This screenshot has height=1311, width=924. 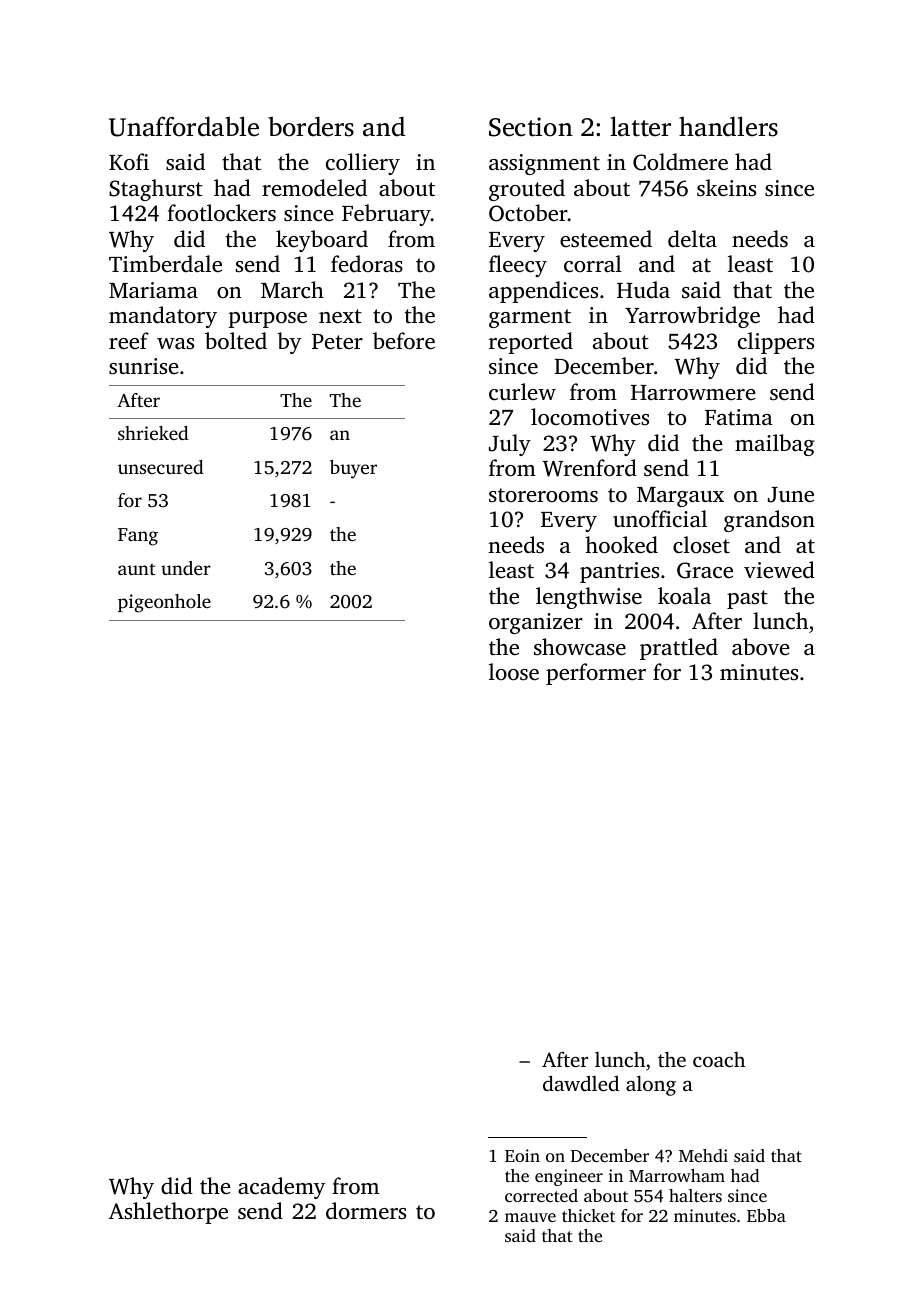 What do you see at coordinates (129, 340) in the screenshot?
I see `reef` at bounding box center [129, 340].
